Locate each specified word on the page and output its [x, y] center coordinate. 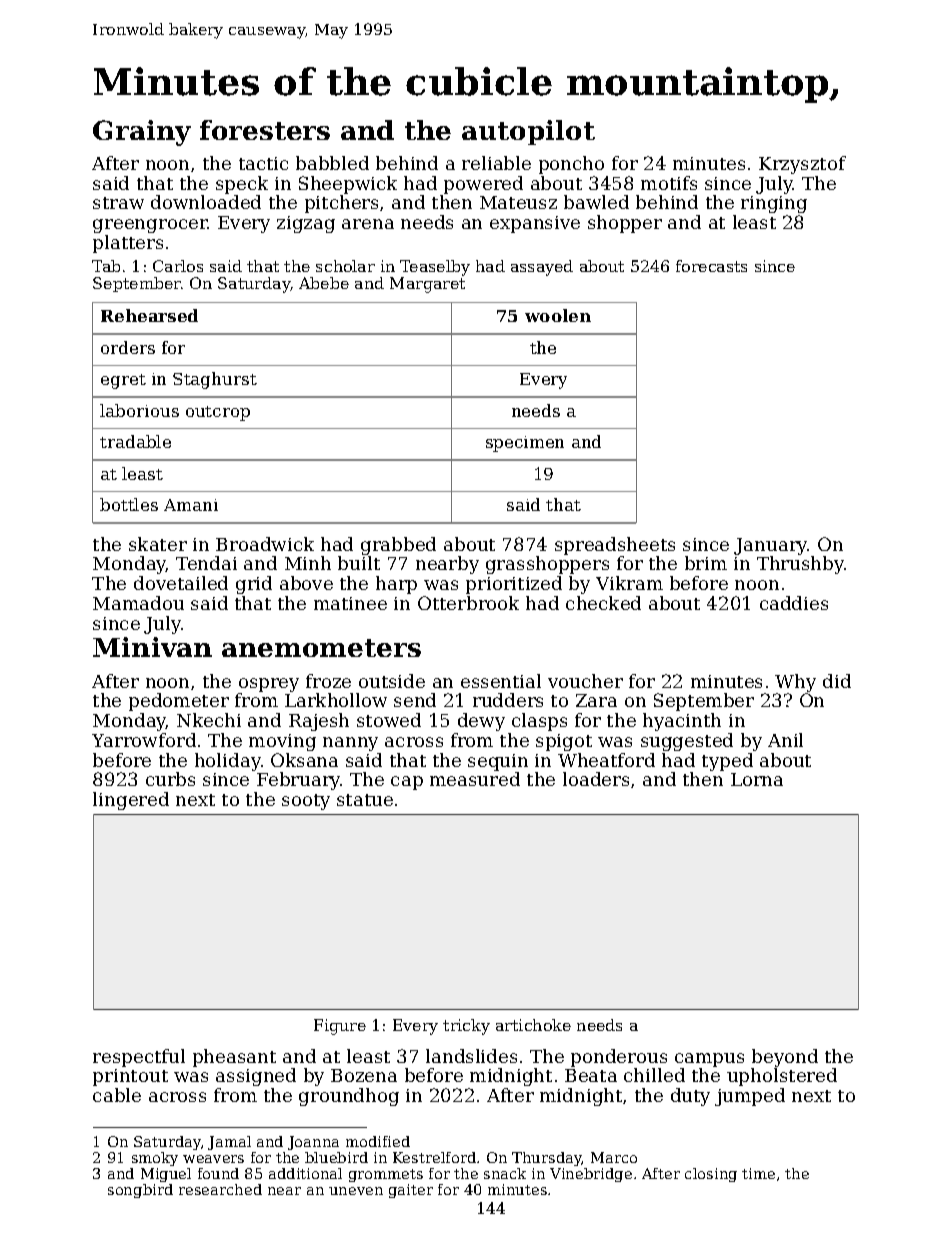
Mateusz [518, 202]
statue [365, 800]
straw [118, 203]
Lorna [757, 779]
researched [220, 1189]
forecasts [711, 266]
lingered [131, 801]
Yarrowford [144, 740]
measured [475, 779]
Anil [785, 740]
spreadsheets [615, 546]
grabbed [398, 546]
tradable [135, 441]
